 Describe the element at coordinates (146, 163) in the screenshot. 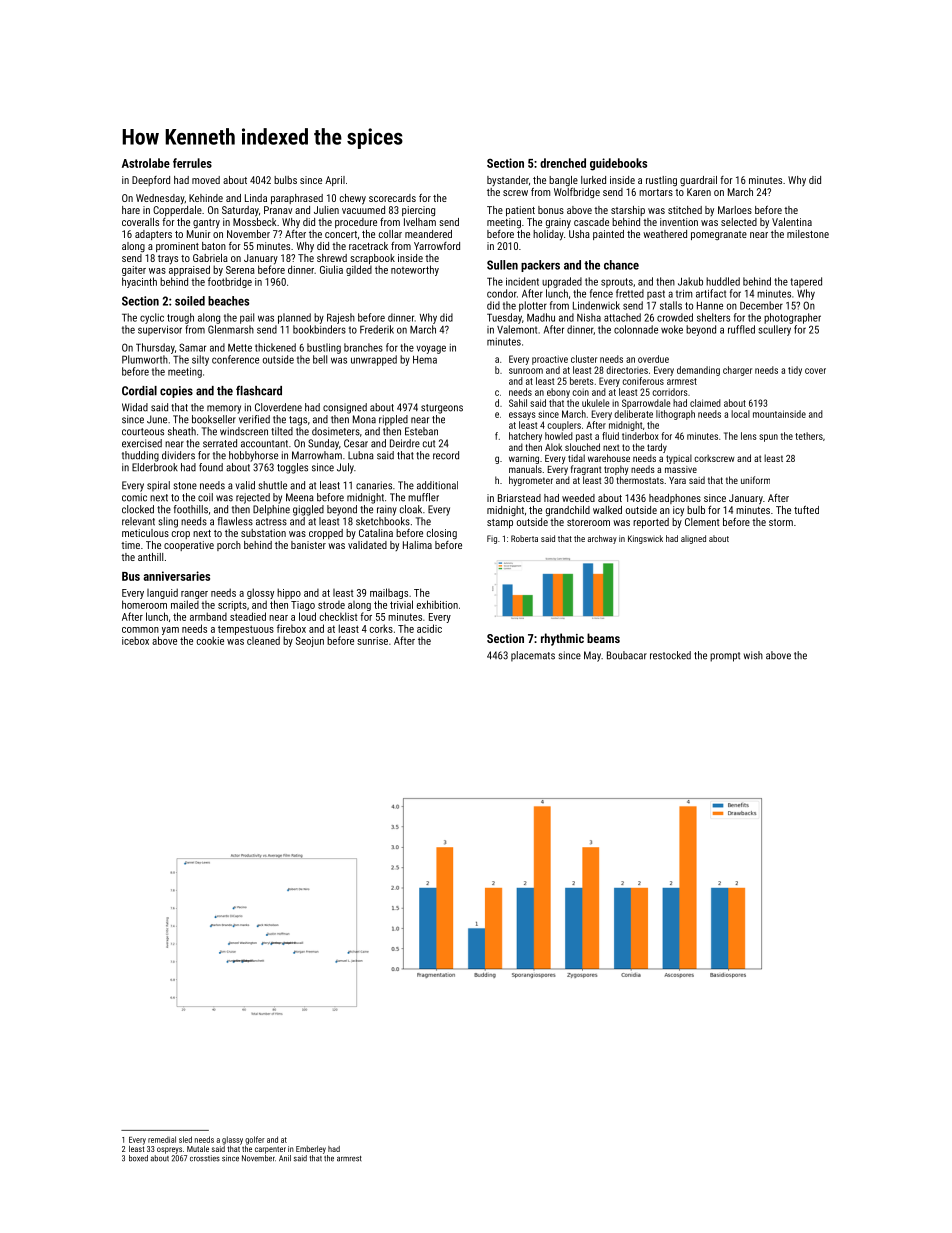

I see `Astrolabe` at that location.
